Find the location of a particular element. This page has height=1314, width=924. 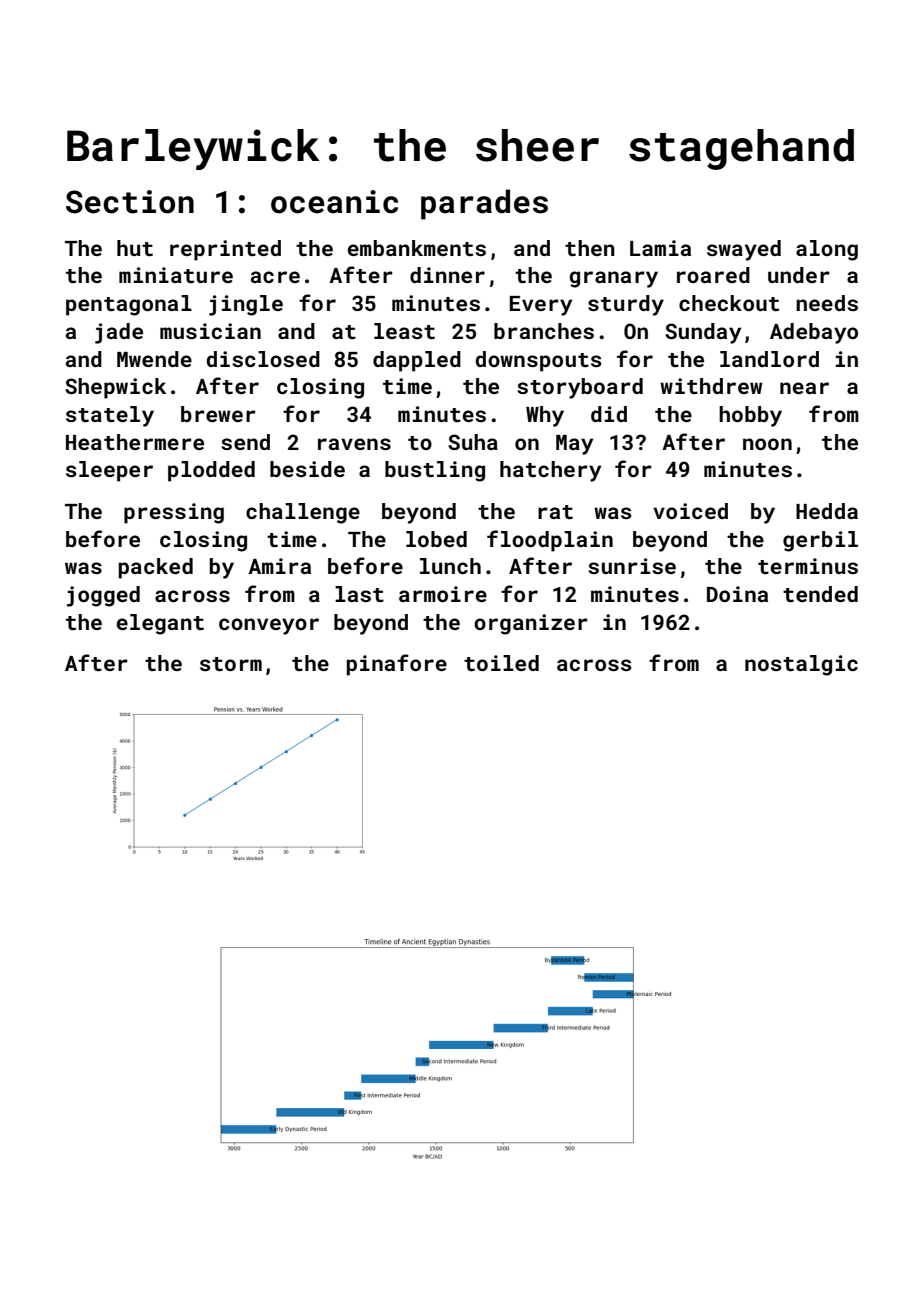

tended is located at coordinates (820, 594).
